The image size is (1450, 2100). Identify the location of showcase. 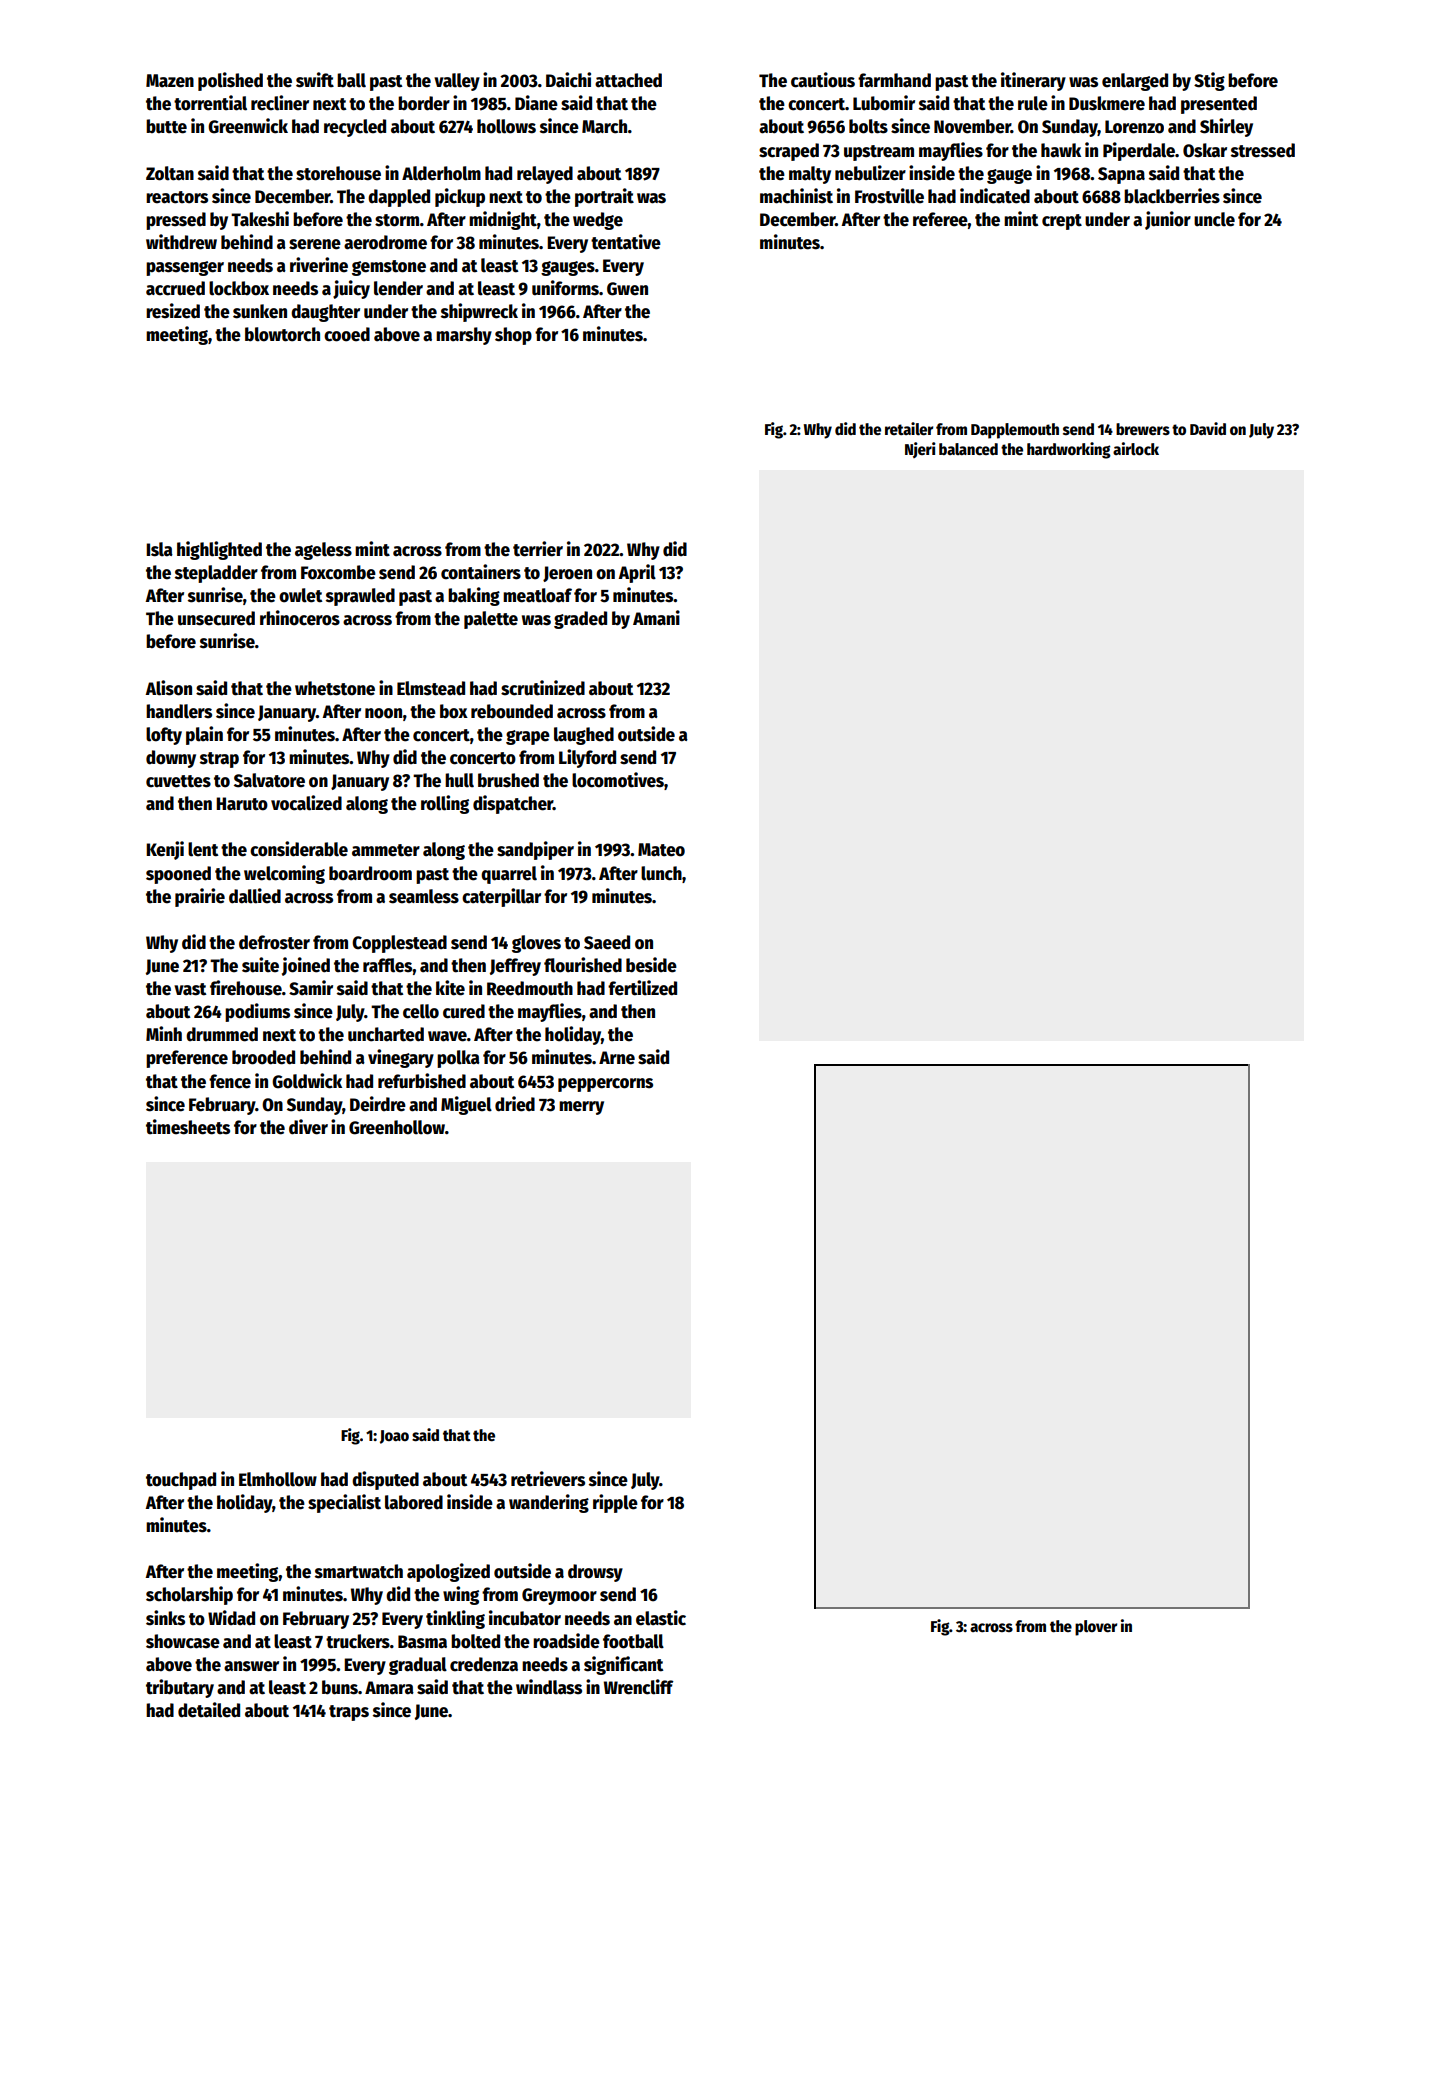
(183, 1641).
